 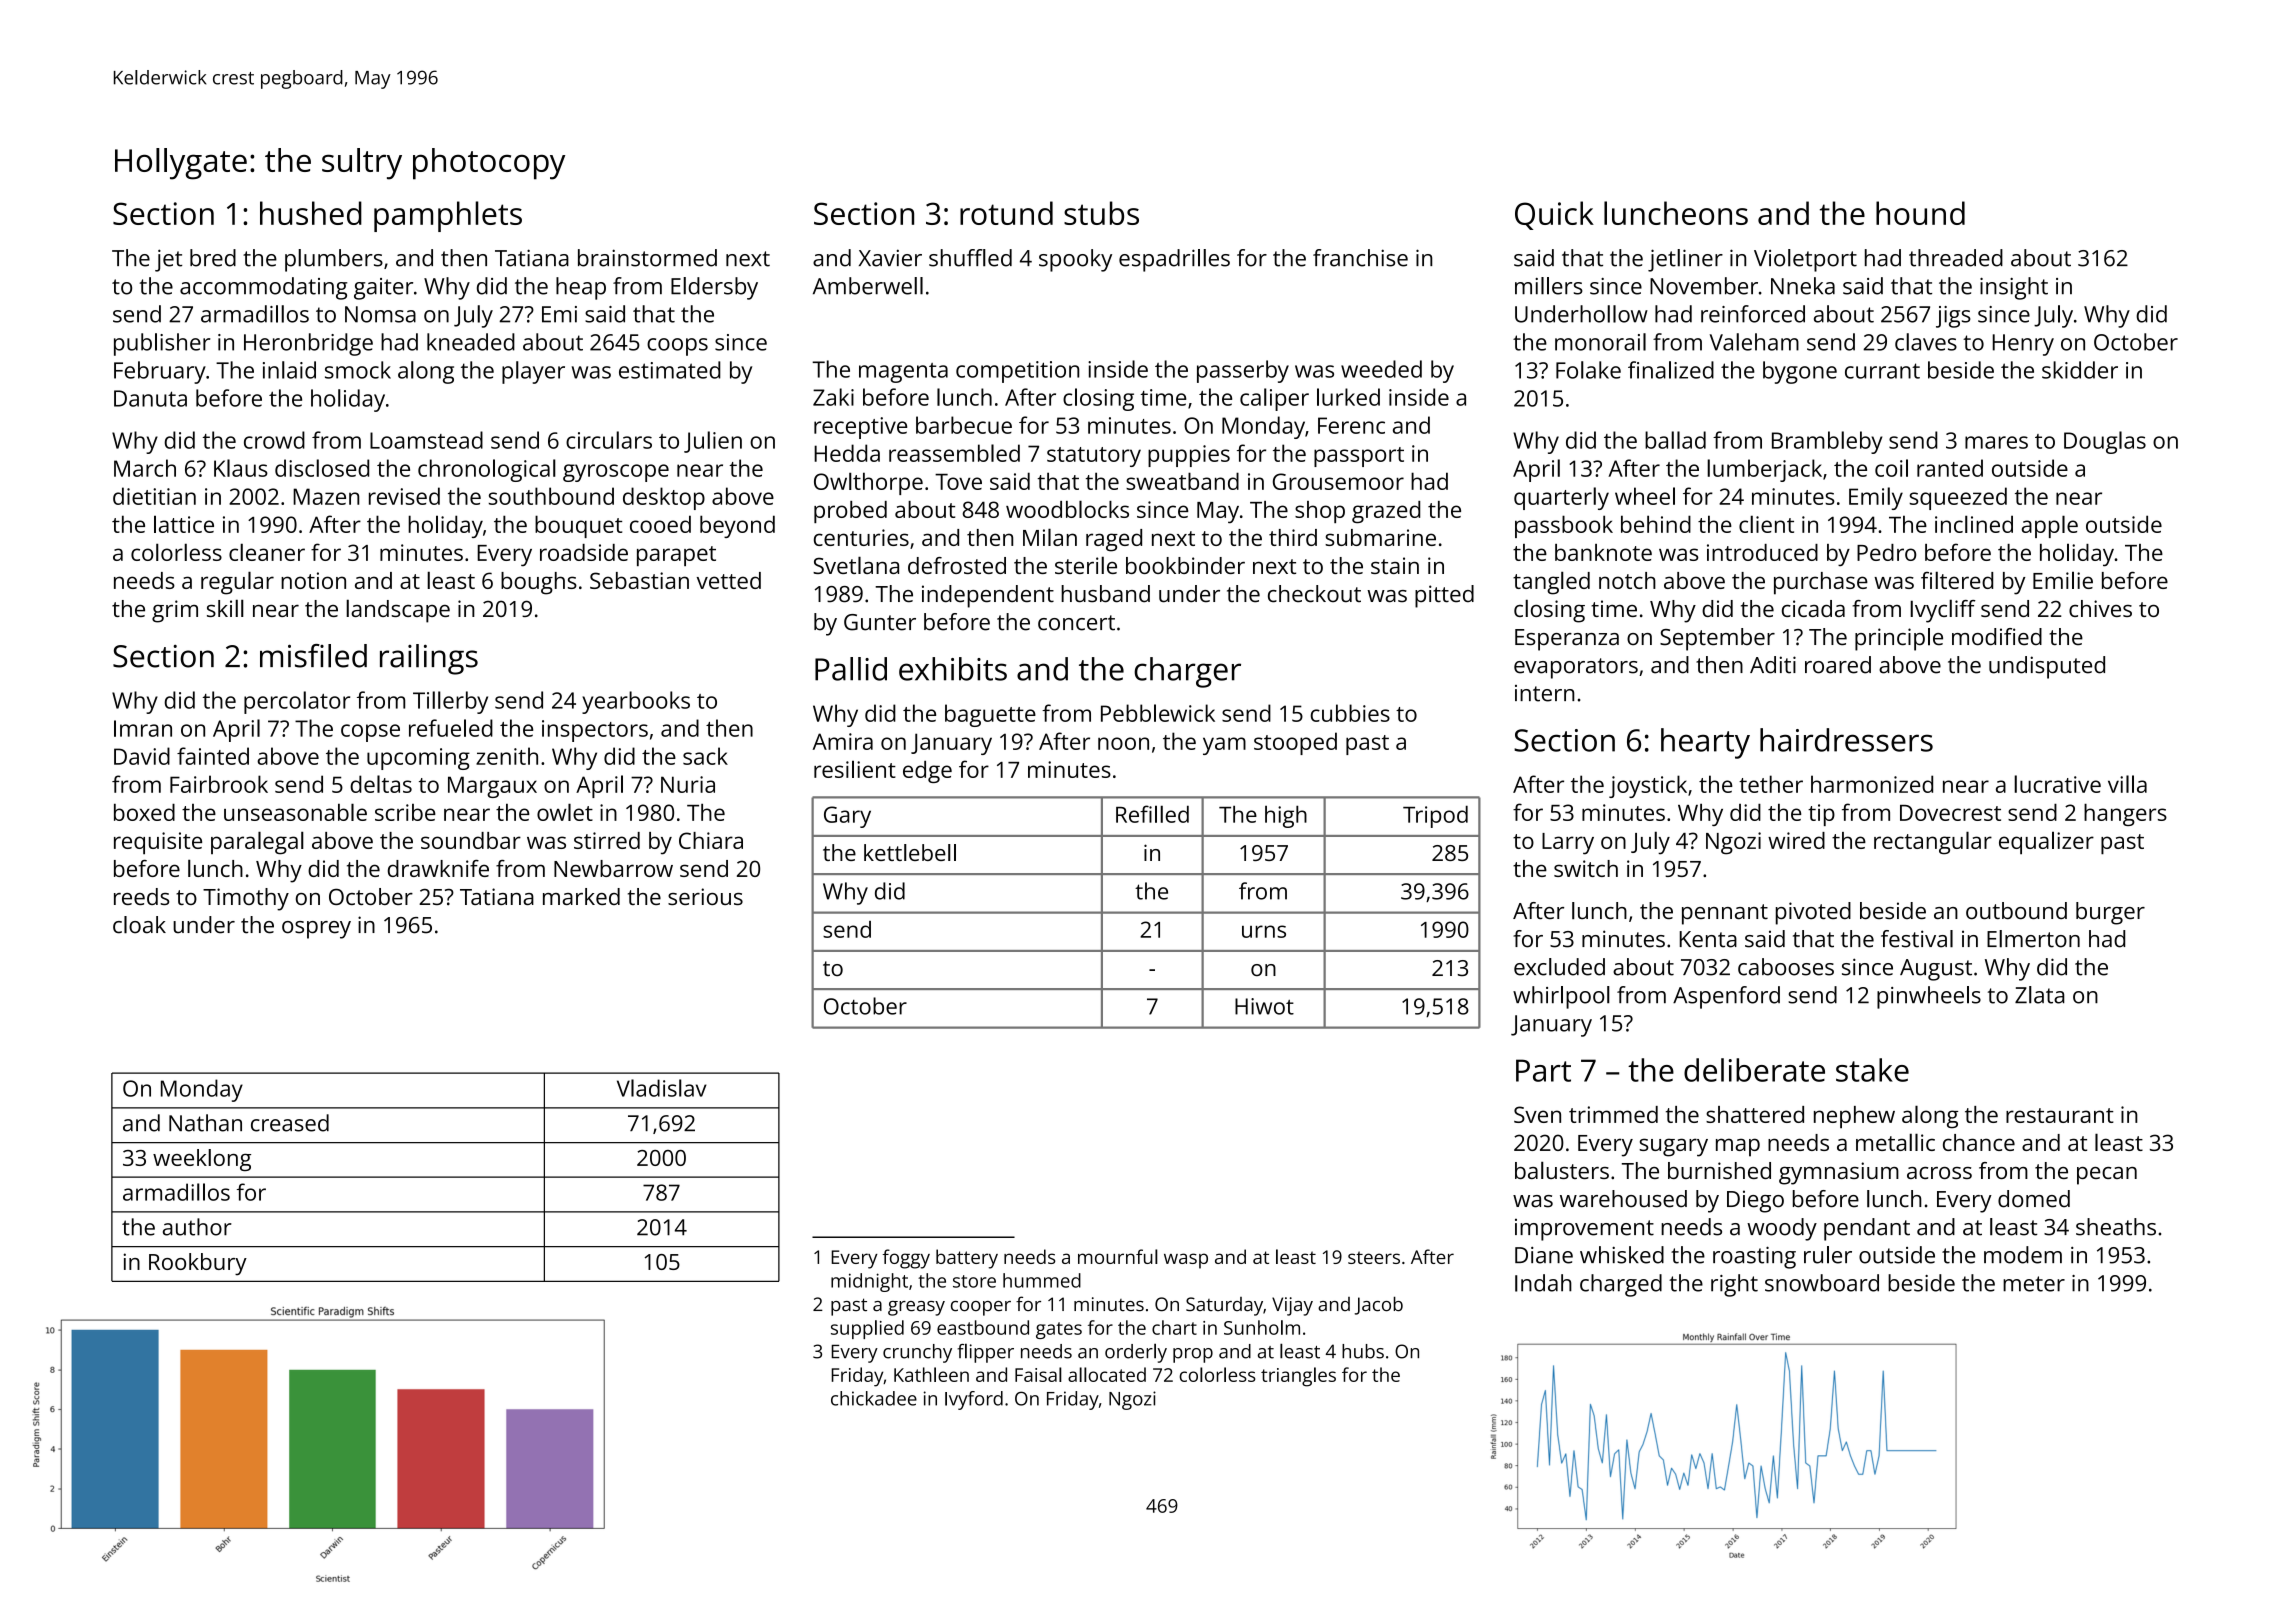 I want to click on Rookbury, so click(x=198, y=1264).
